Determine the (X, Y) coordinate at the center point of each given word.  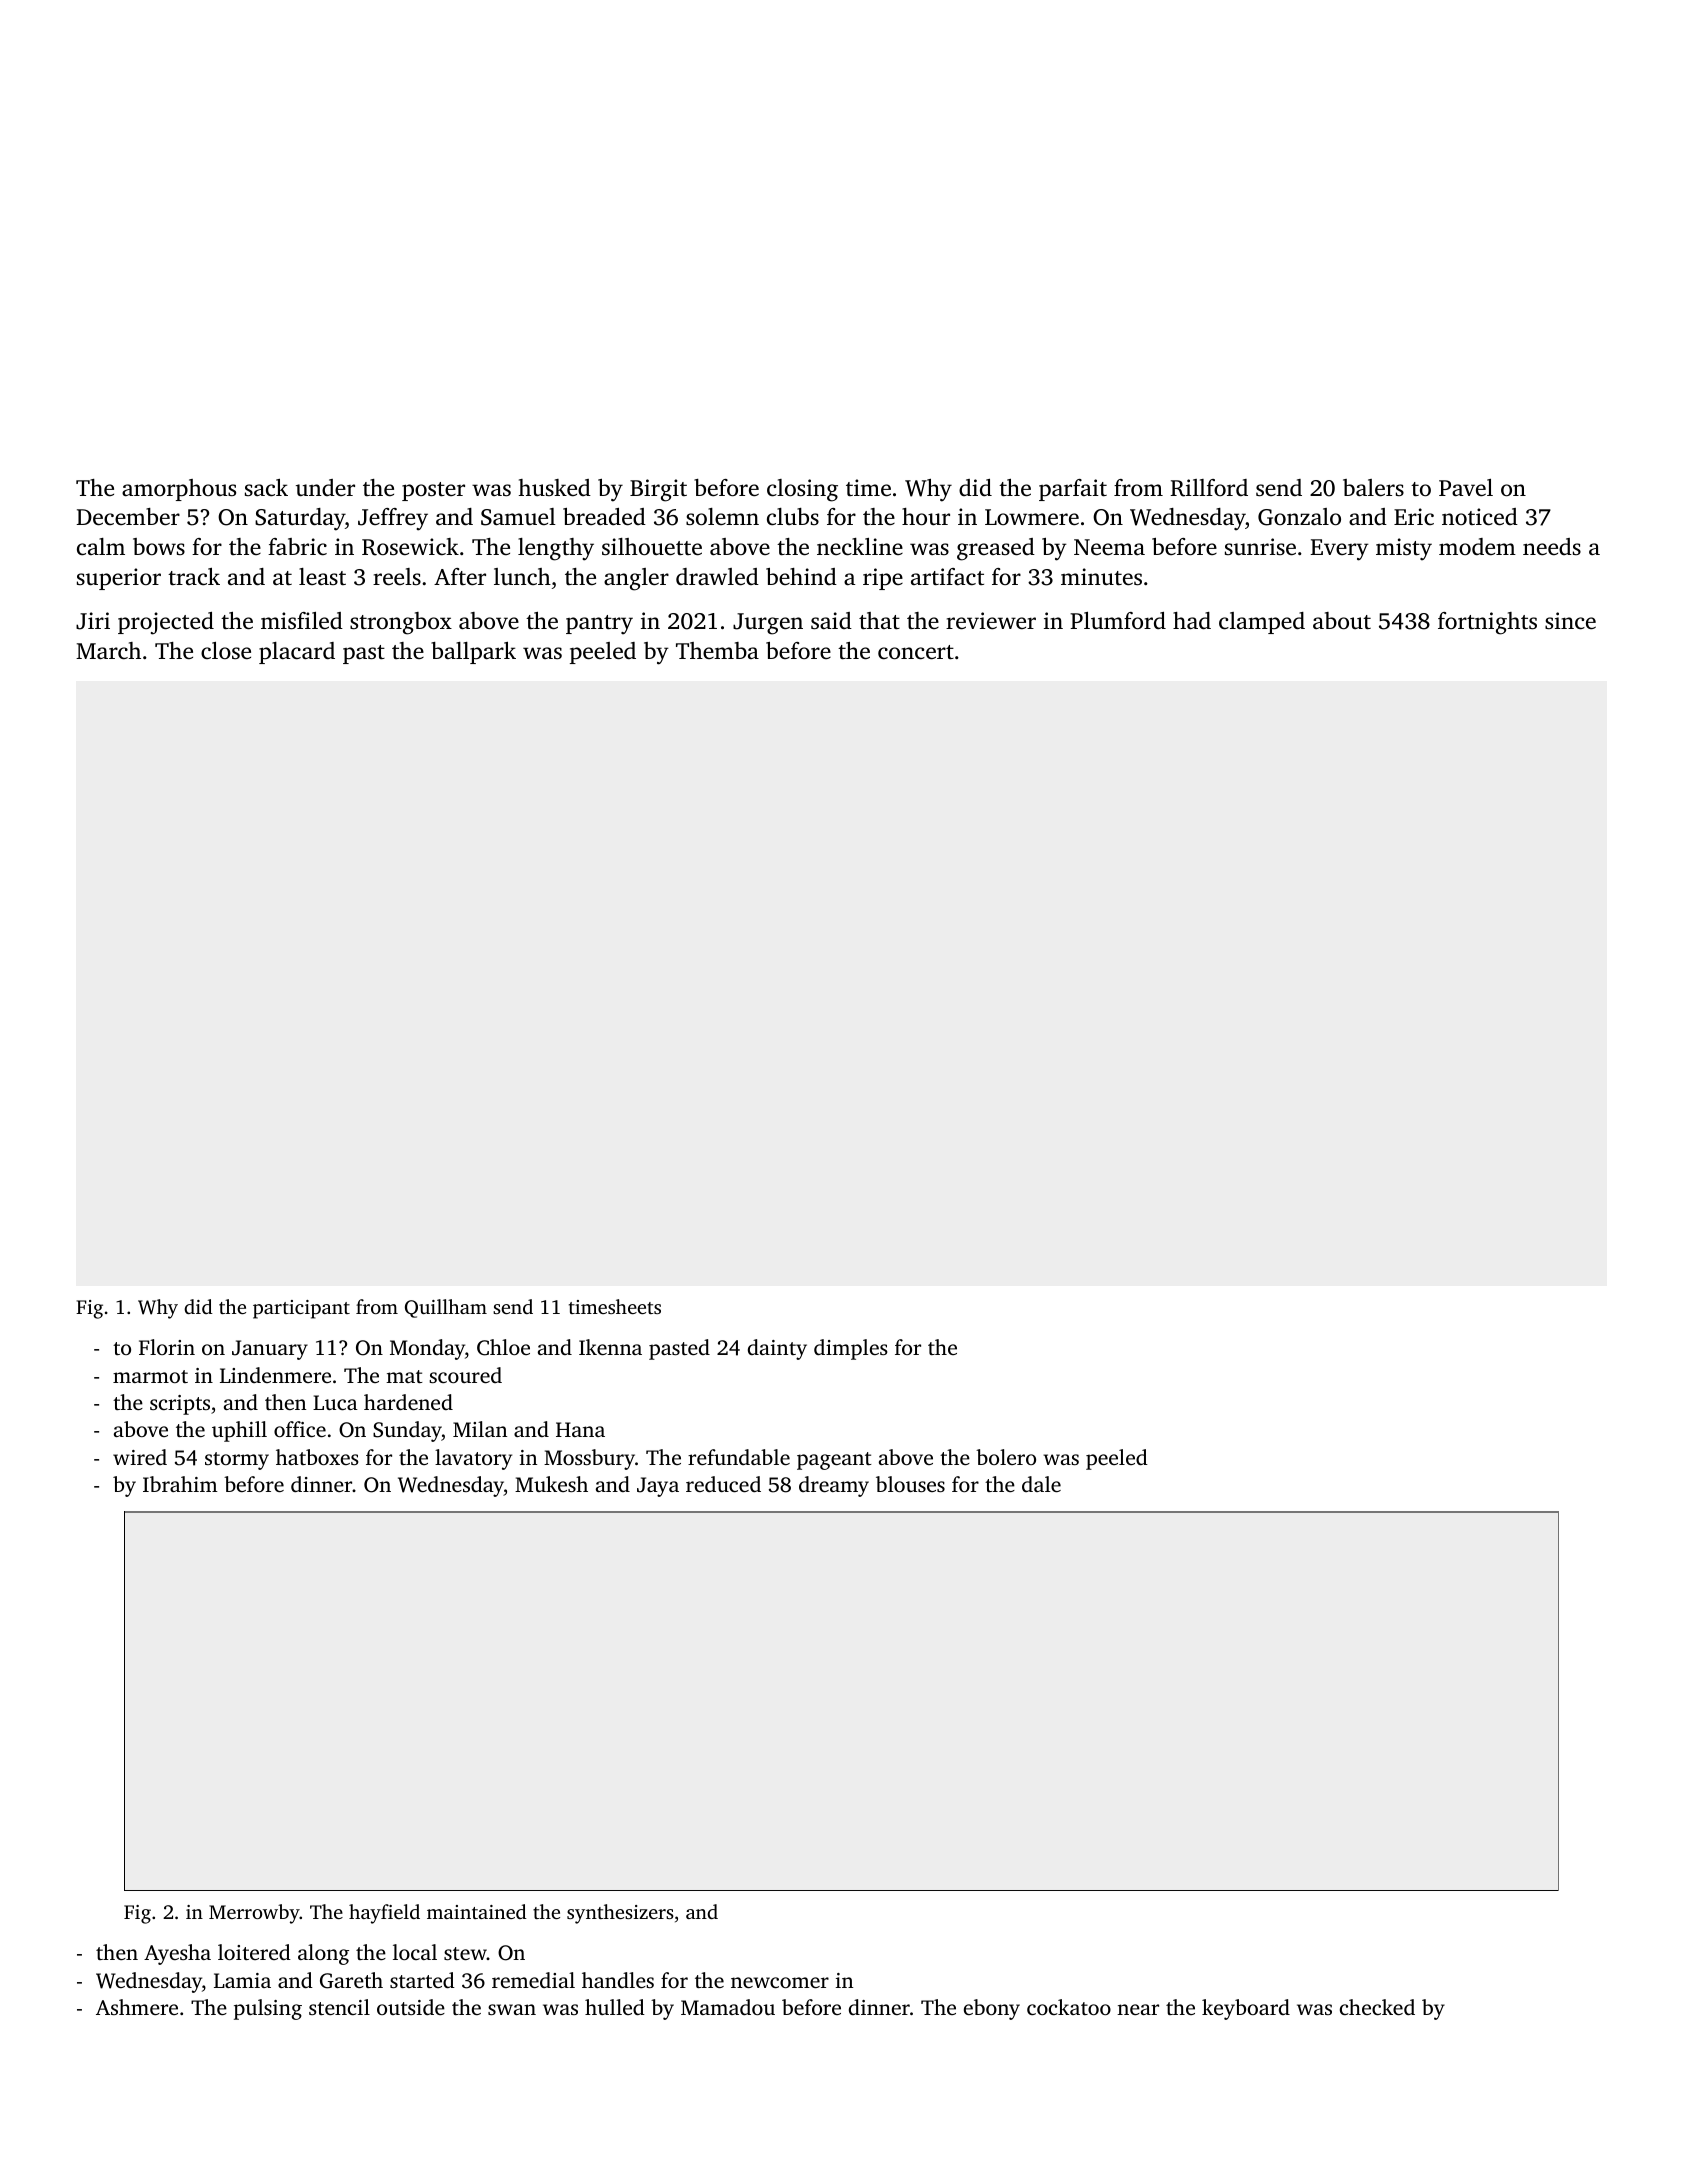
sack (266, 488)
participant (301, 1309)
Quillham (446, 1308)
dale (1041, 1484)
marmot (150, 1376)
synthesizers (620, 1914)
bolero (1006, 1457)
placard (297, 653)
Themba (717, 650)
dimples (850, 1349)
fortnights (1487, 623)
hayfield (384, 1914)
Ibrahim (180, 1484)
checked (1377, 2007)
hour (926, 517)
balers (1373, 488)
